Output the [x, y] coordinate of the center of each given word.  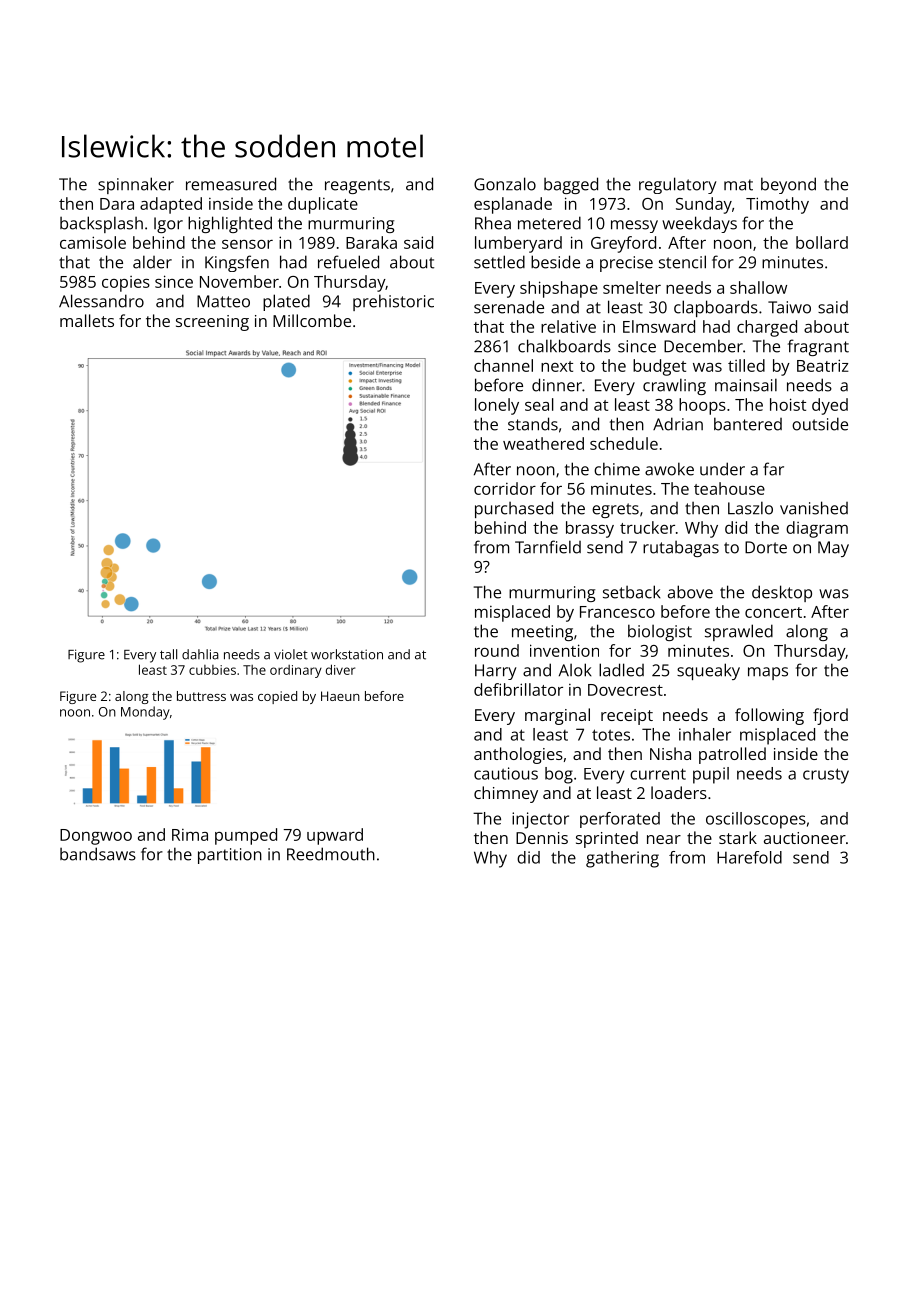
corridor [505, 488]
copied [277, 697]
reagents [357, 186]
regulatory [677, 185]
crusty [826, 776]
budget [659, 367]
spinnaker [136, 185]
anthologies [518, 755]
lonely [497, 406]
